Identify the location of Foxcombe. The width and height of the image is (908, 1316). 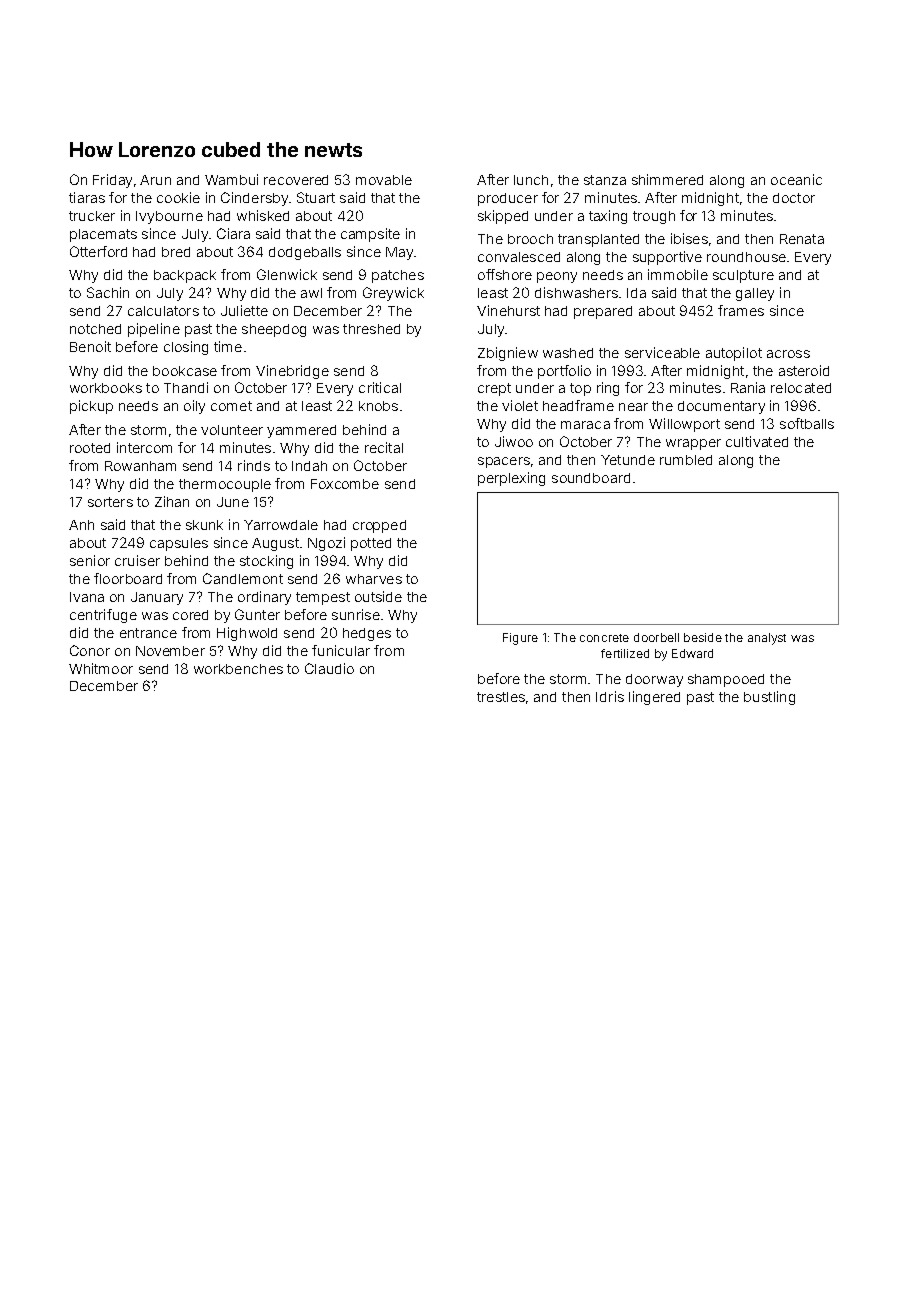
(345, 484).
